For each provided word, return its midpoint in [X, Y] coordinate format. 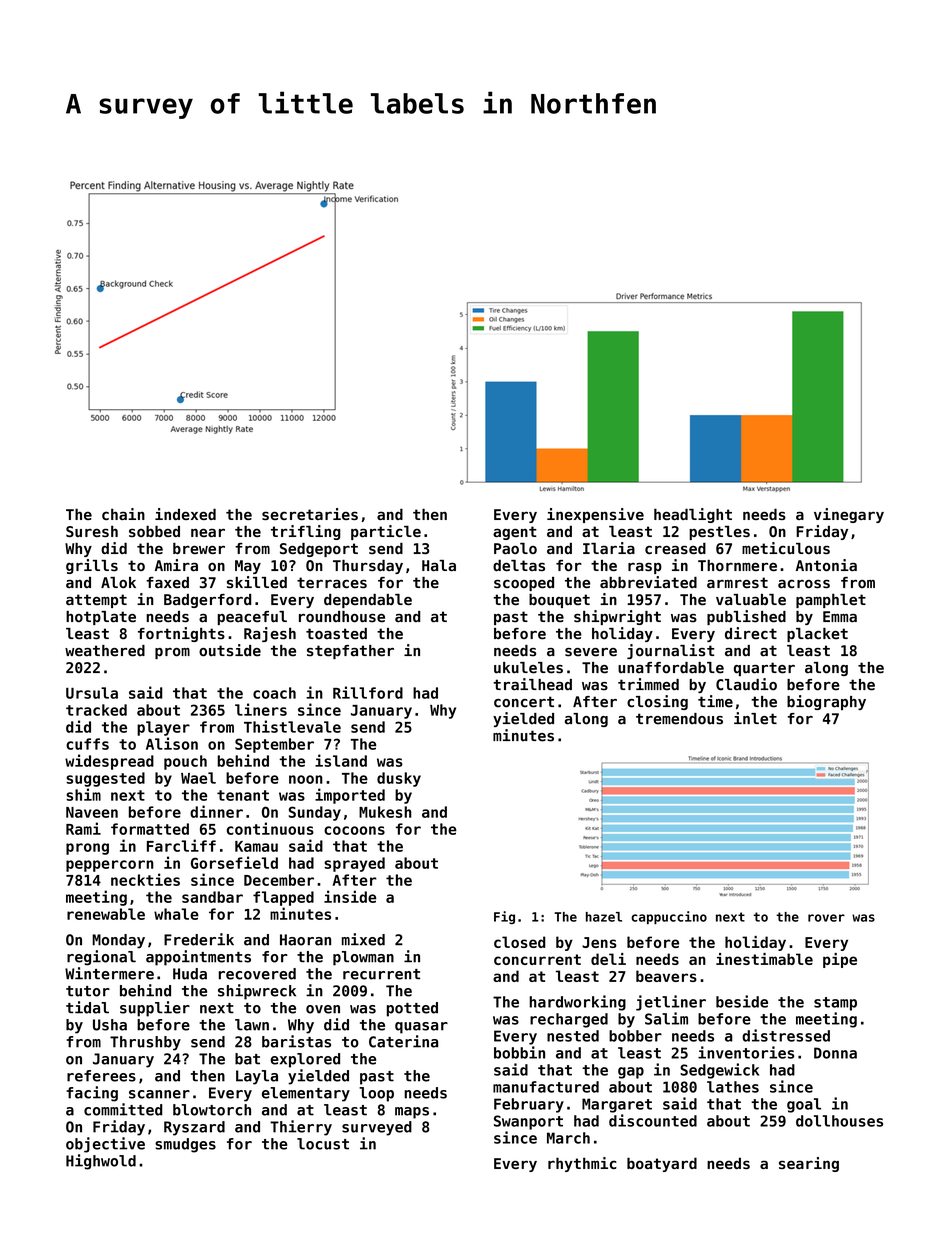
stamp [835, 1004]
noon [306, 779]
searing [809, 1164]
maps [412, 1113]
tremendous [679, 719]
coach [274, 693]
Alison [172, 743]
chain [123, 514]
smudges [185, 1145]
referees [101, 1076]
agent [515, 533]
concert [524, 702]
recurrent [381, 974]
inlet [755, 718]
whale [176, 914]
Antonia [826, 565]
